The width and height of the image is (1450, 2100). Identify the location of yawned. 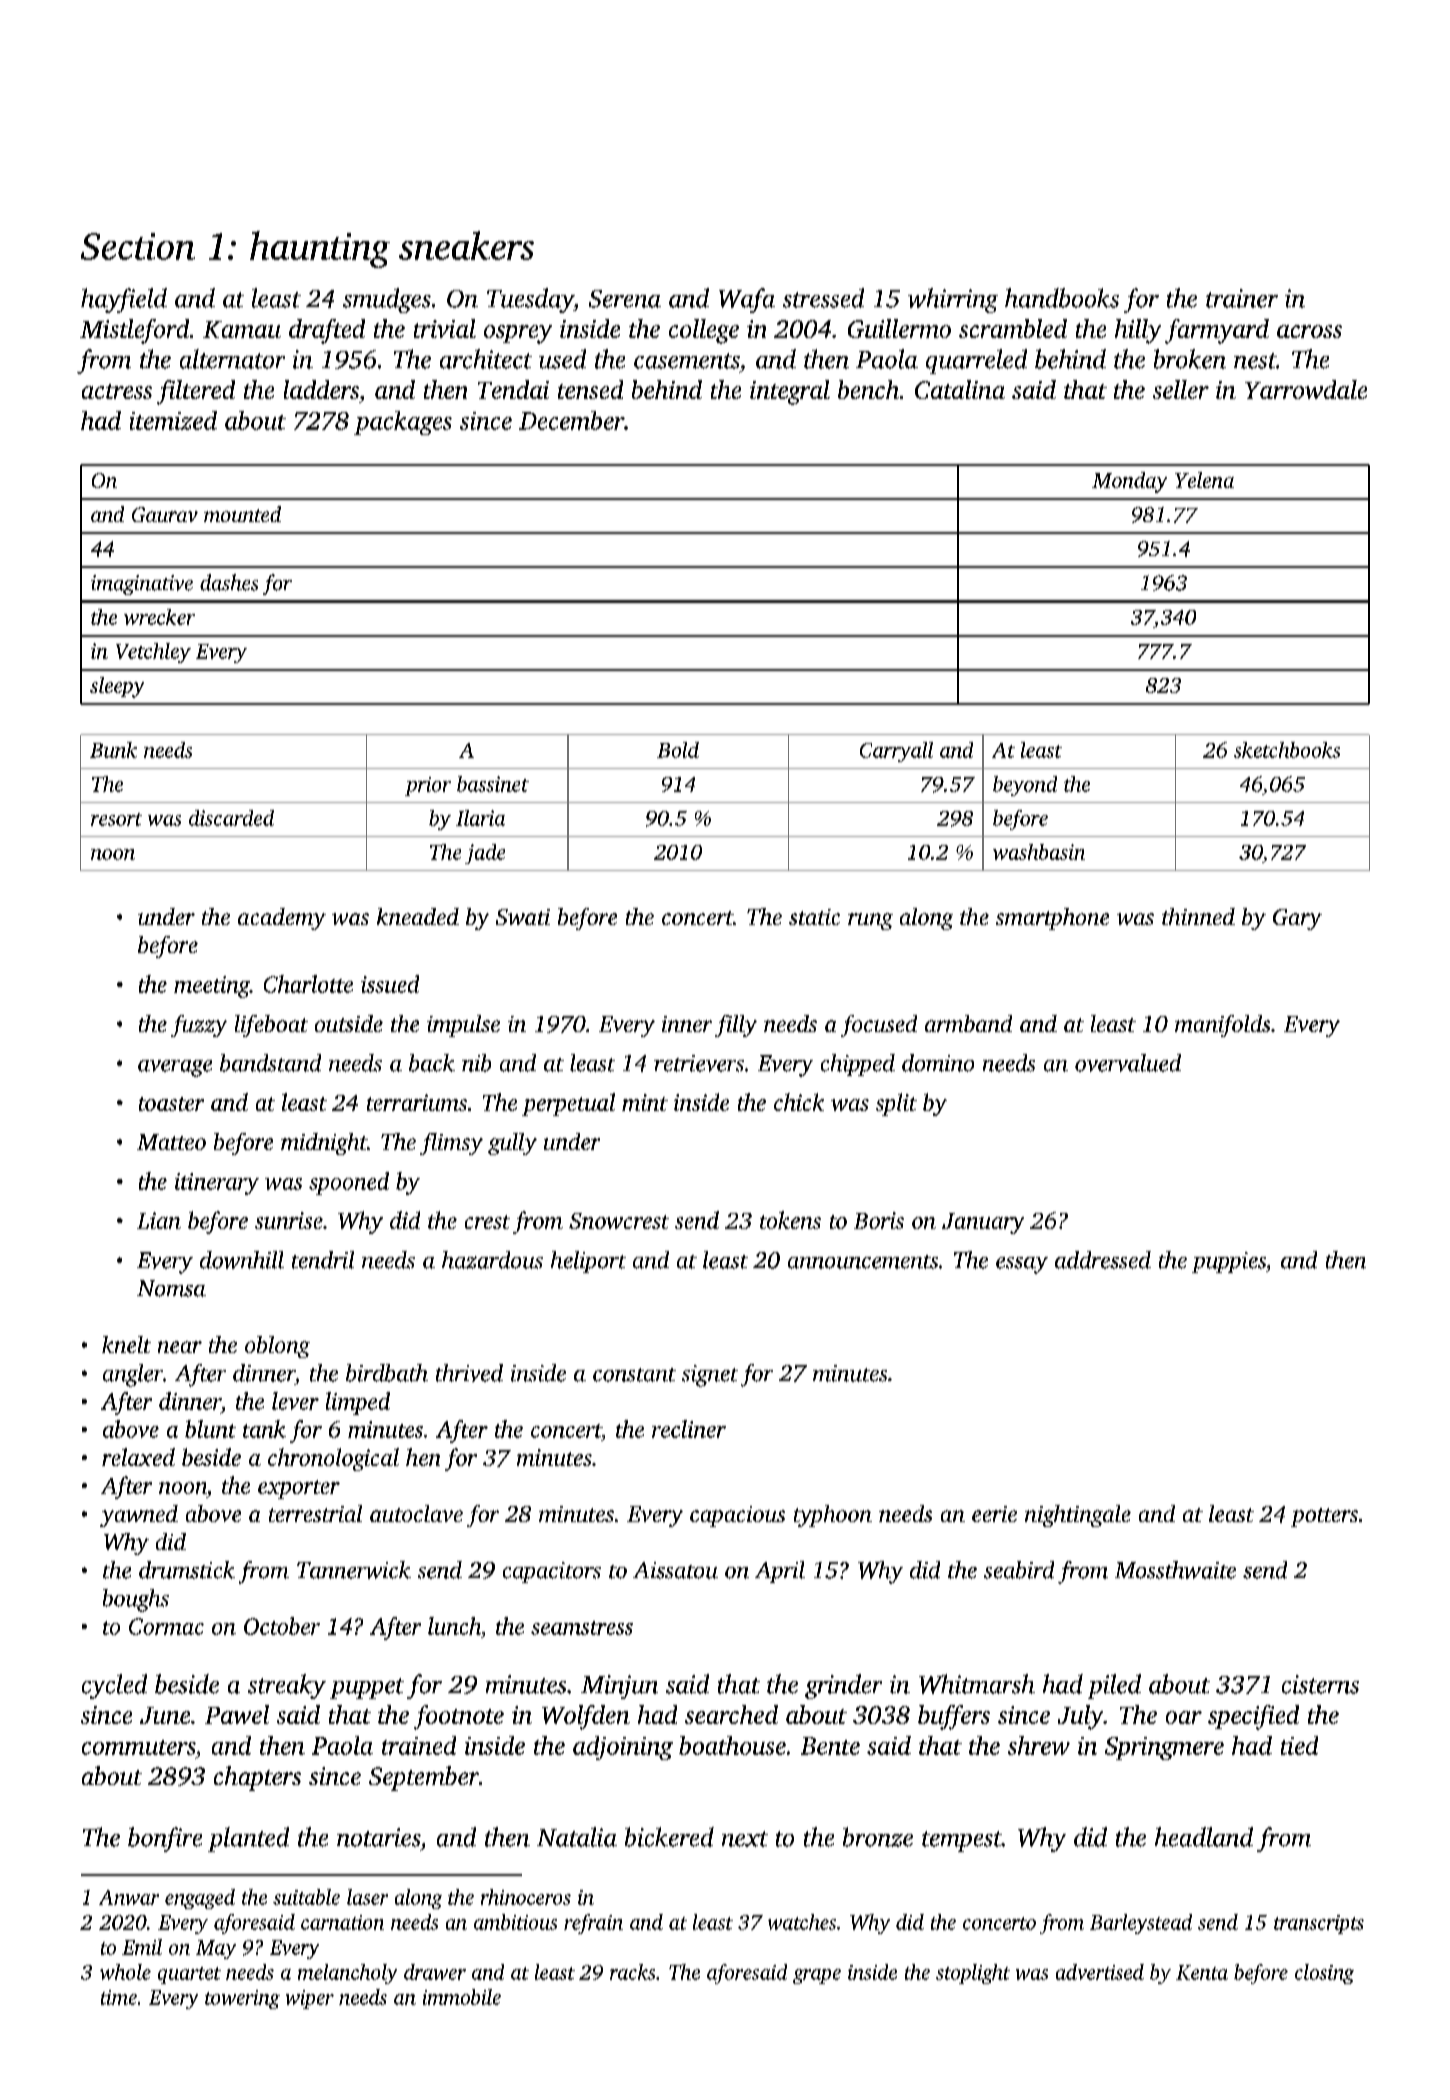
(139, 1516).
